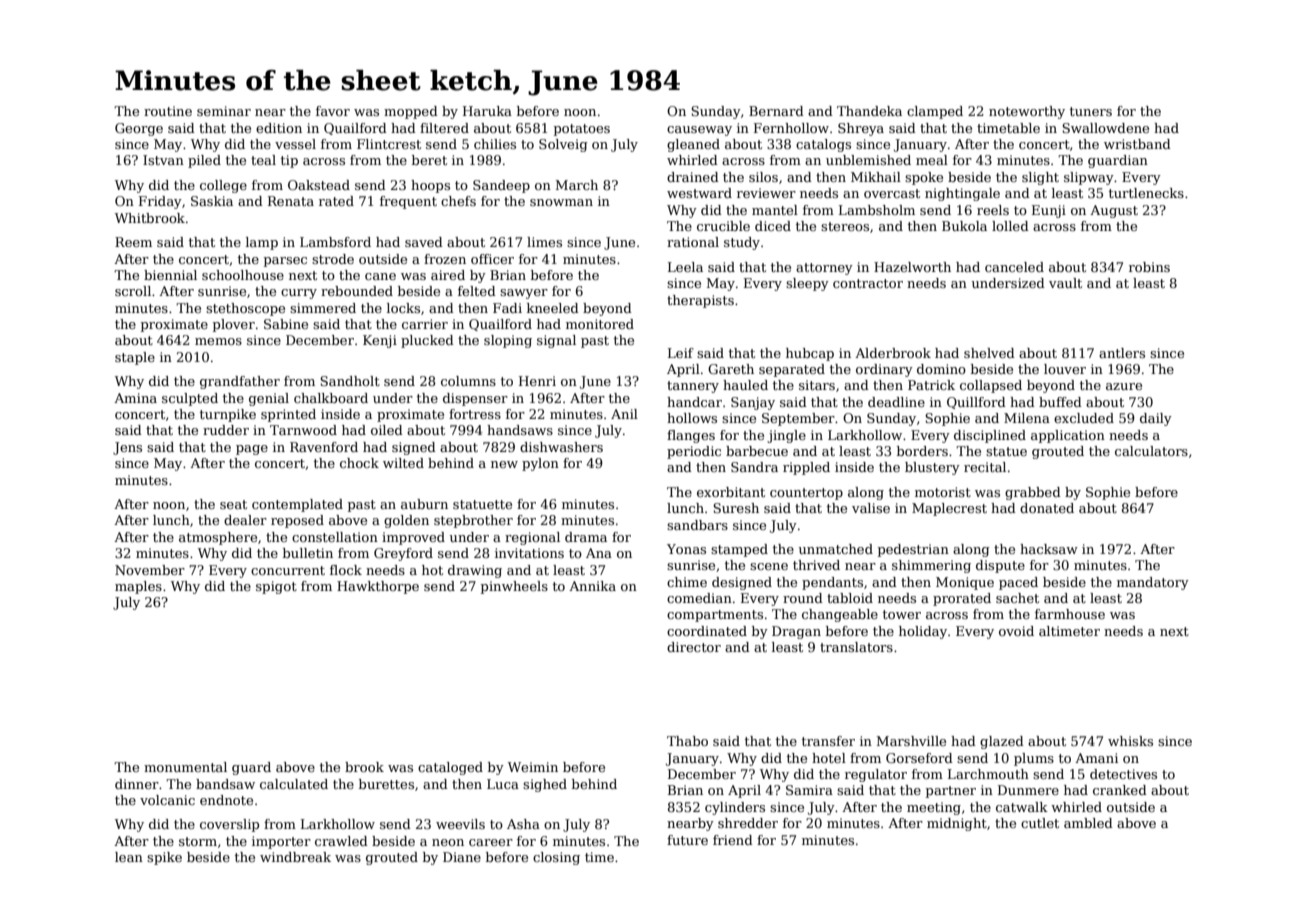  I want to click on Anil, so click(624, 414).
